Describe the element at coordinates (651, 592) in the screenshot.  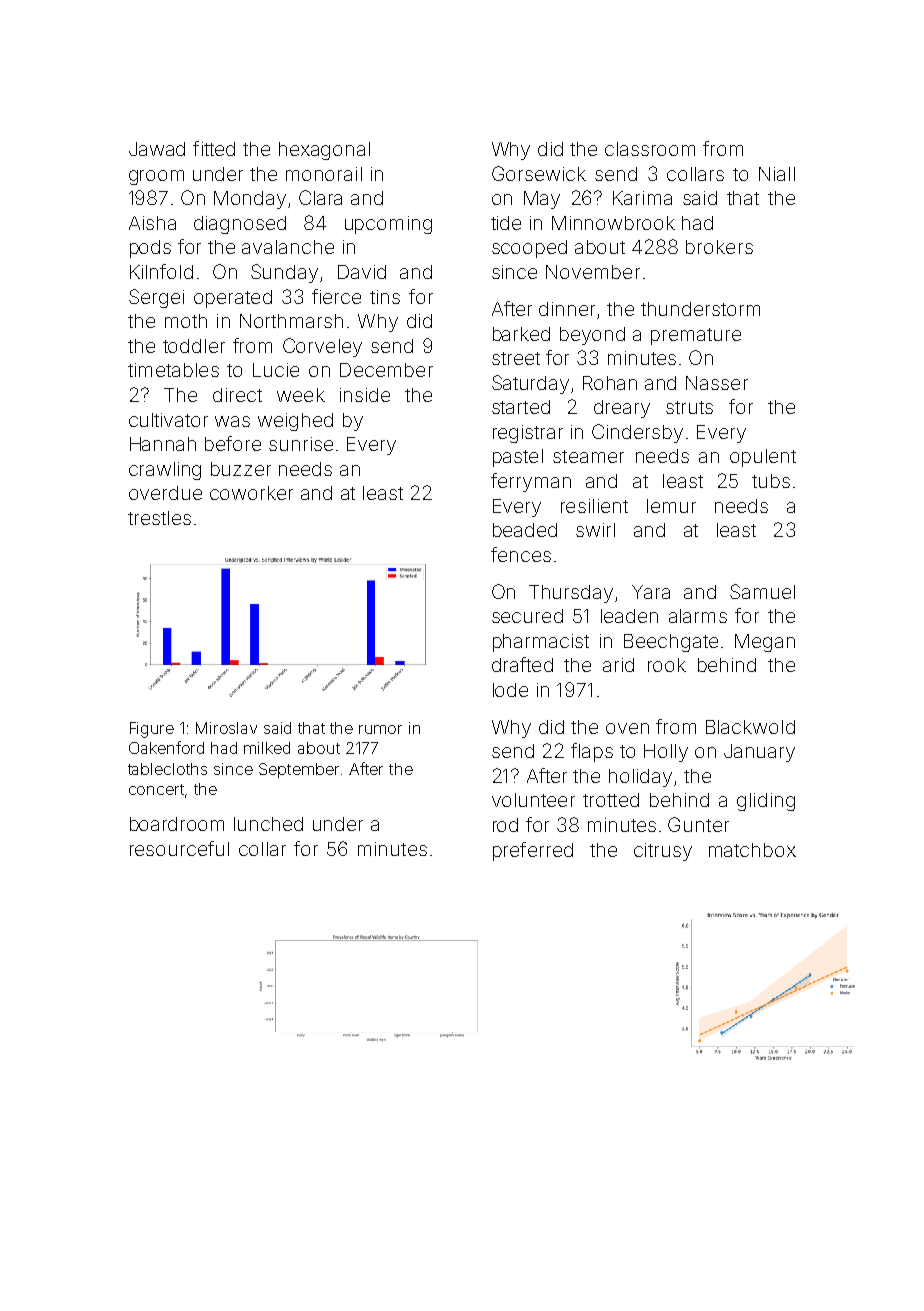
I see `Yara` at that location.
